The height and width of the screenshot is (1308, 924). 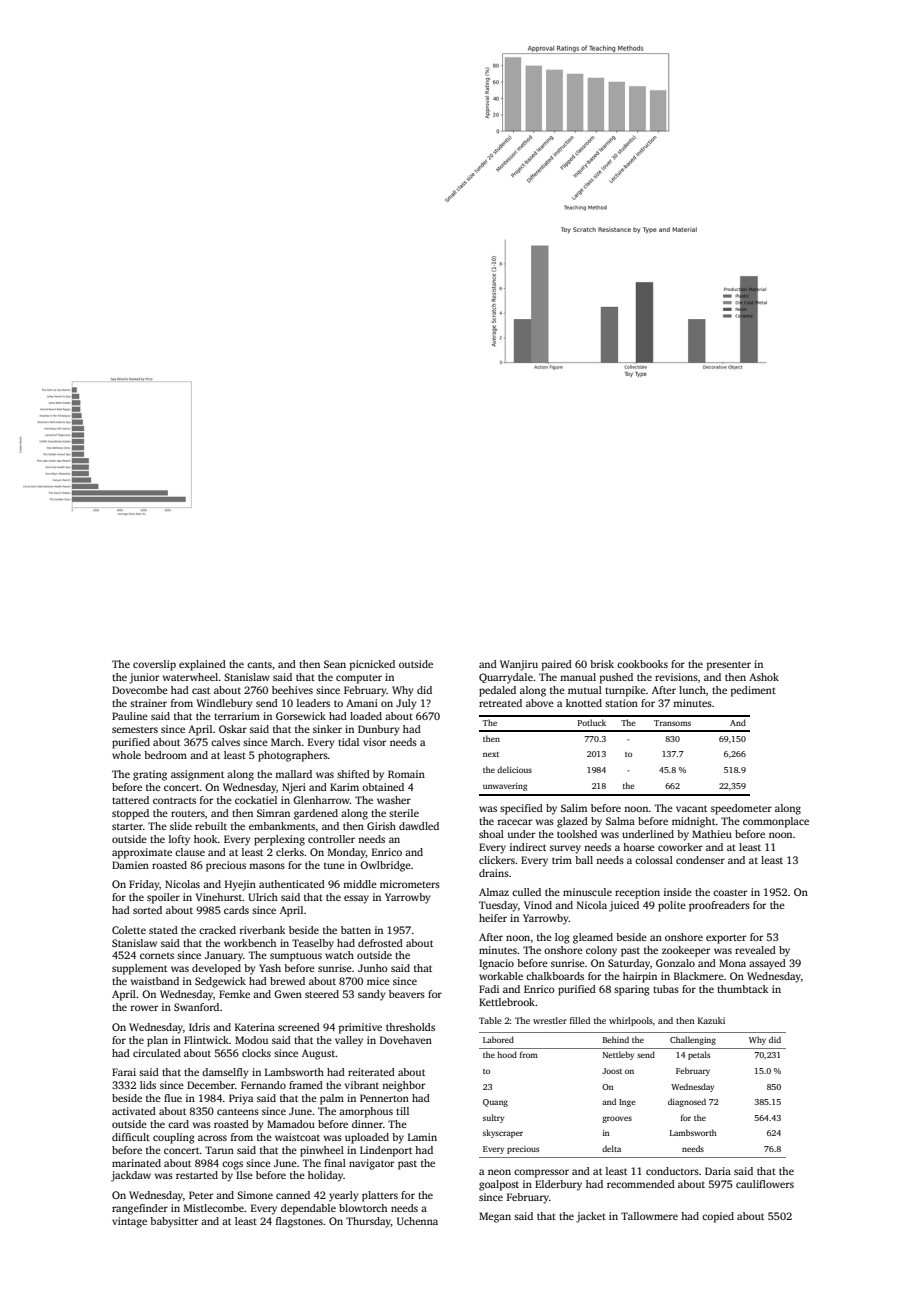 I want to click on activated, so click(x=134, y=1111).
